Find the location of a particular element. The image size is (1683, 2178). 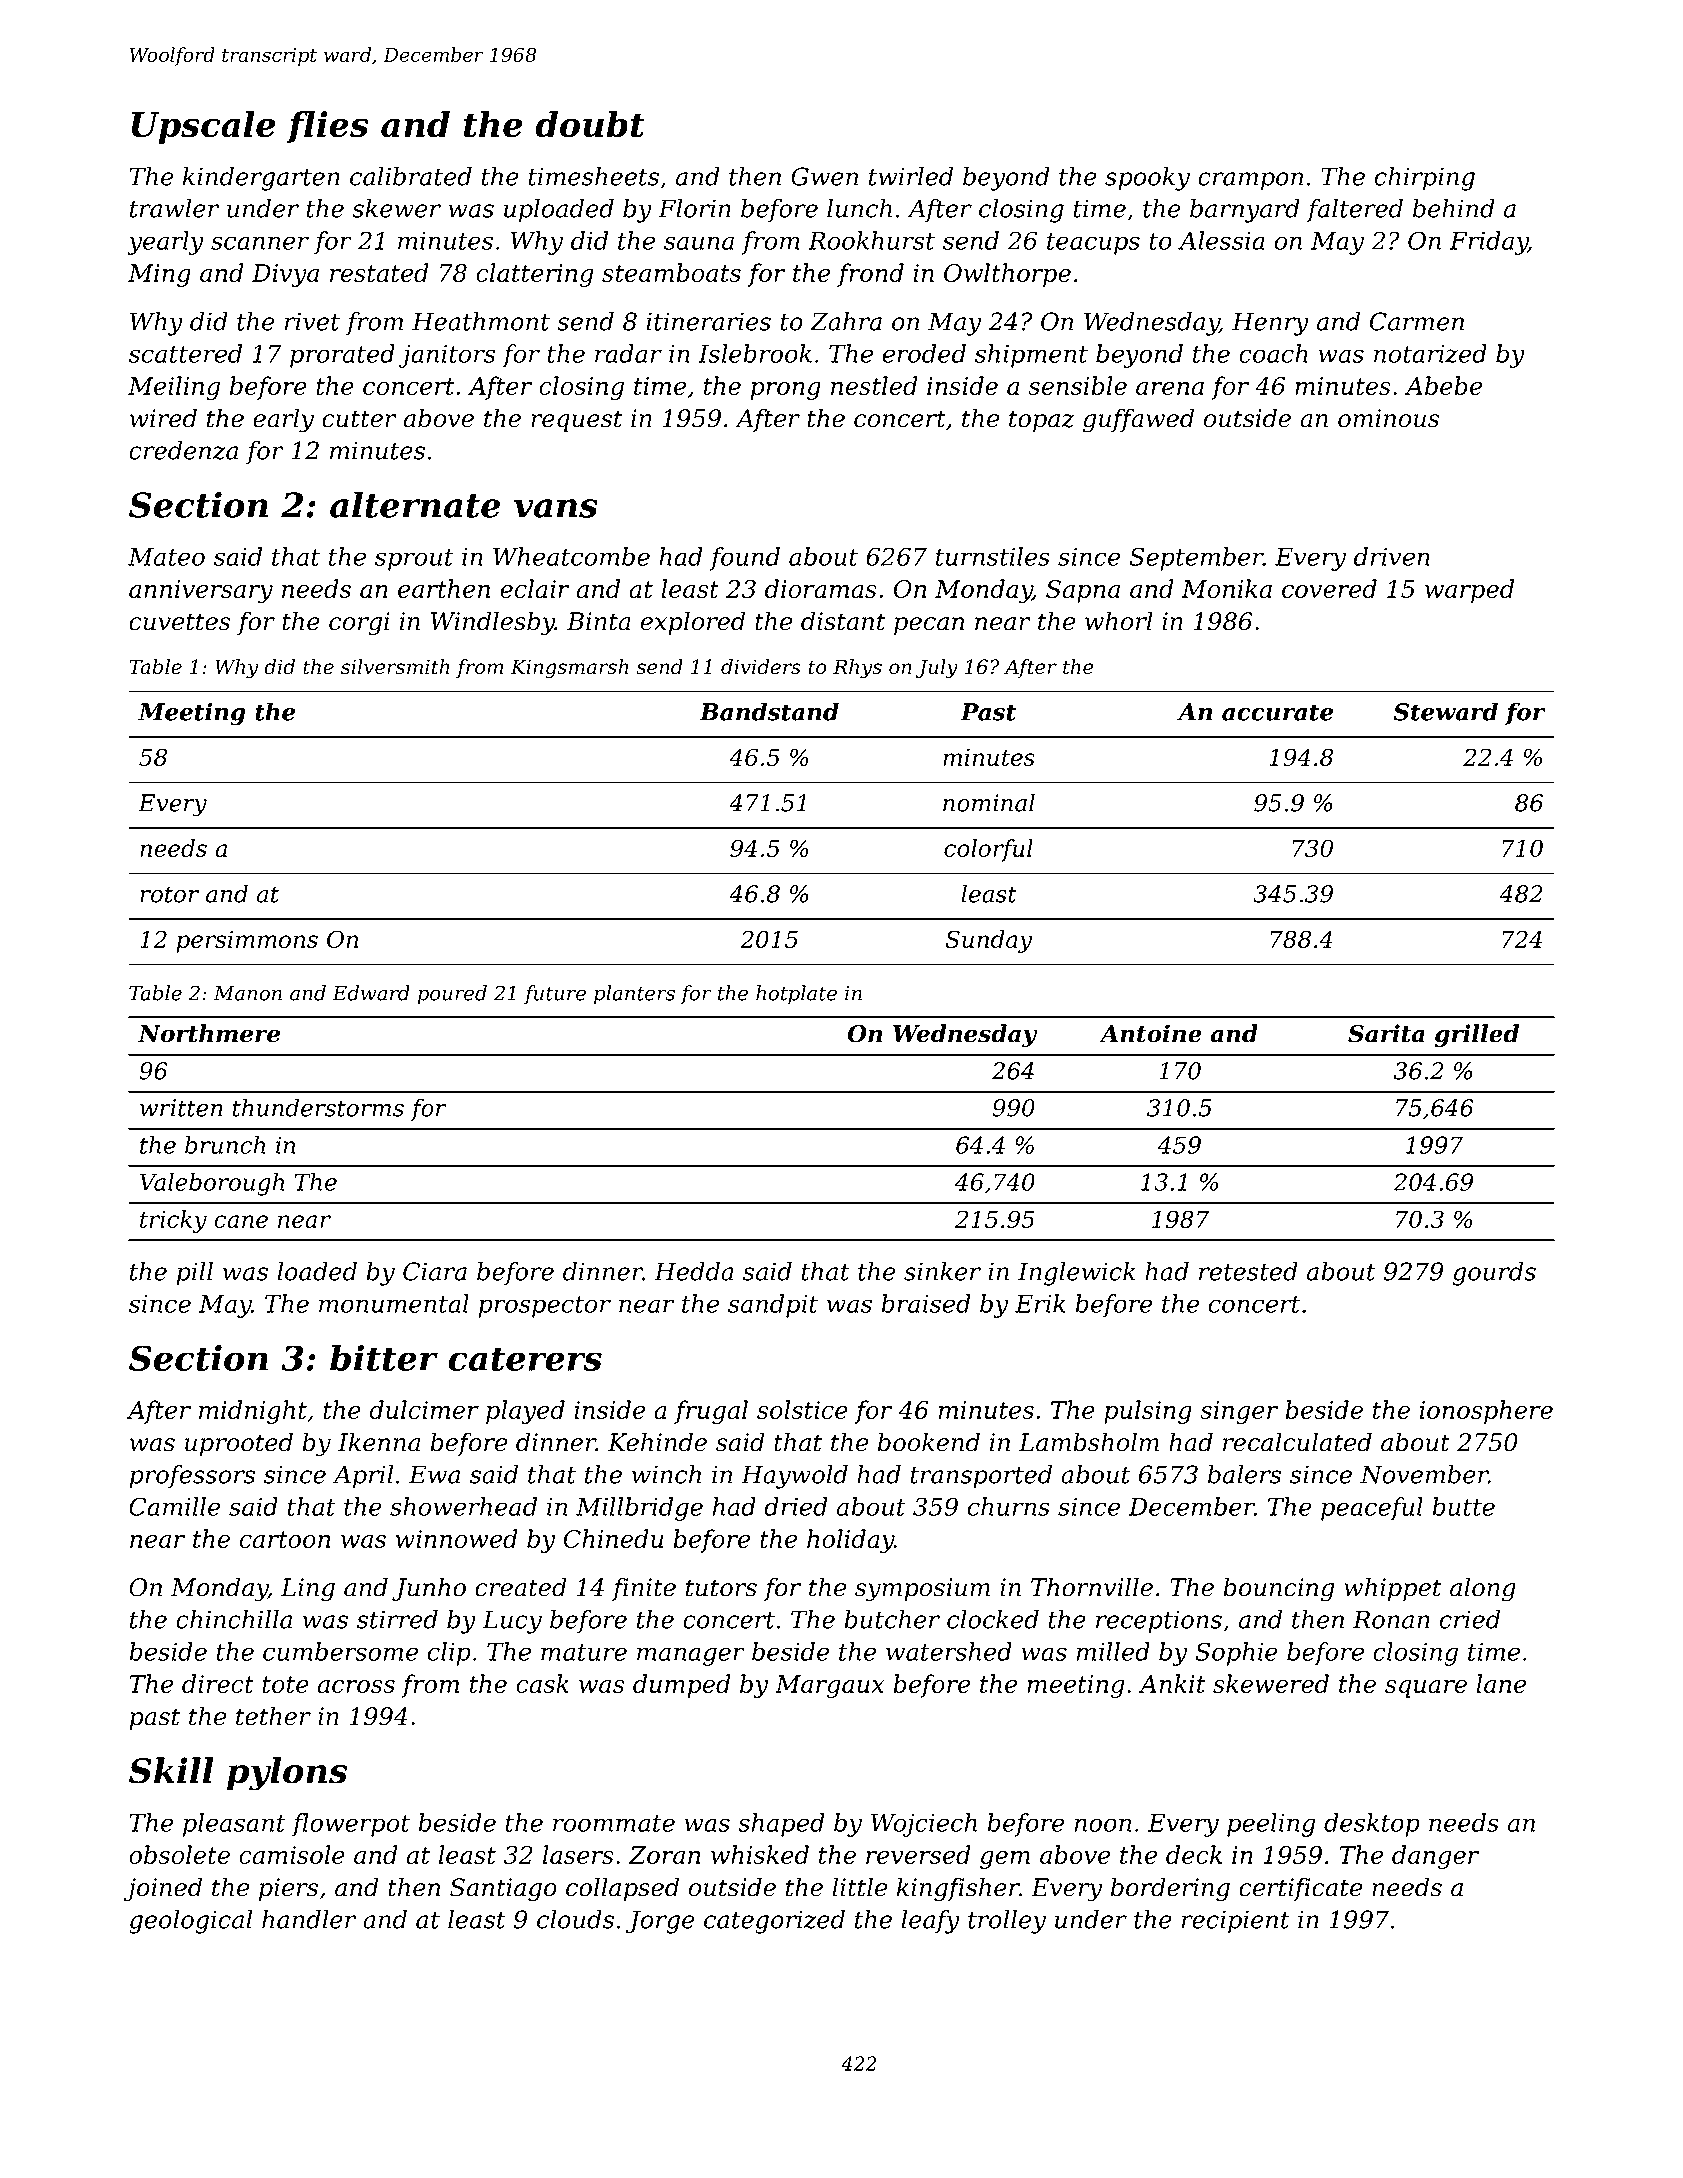

square is located at coordinates (1426, 1689).
